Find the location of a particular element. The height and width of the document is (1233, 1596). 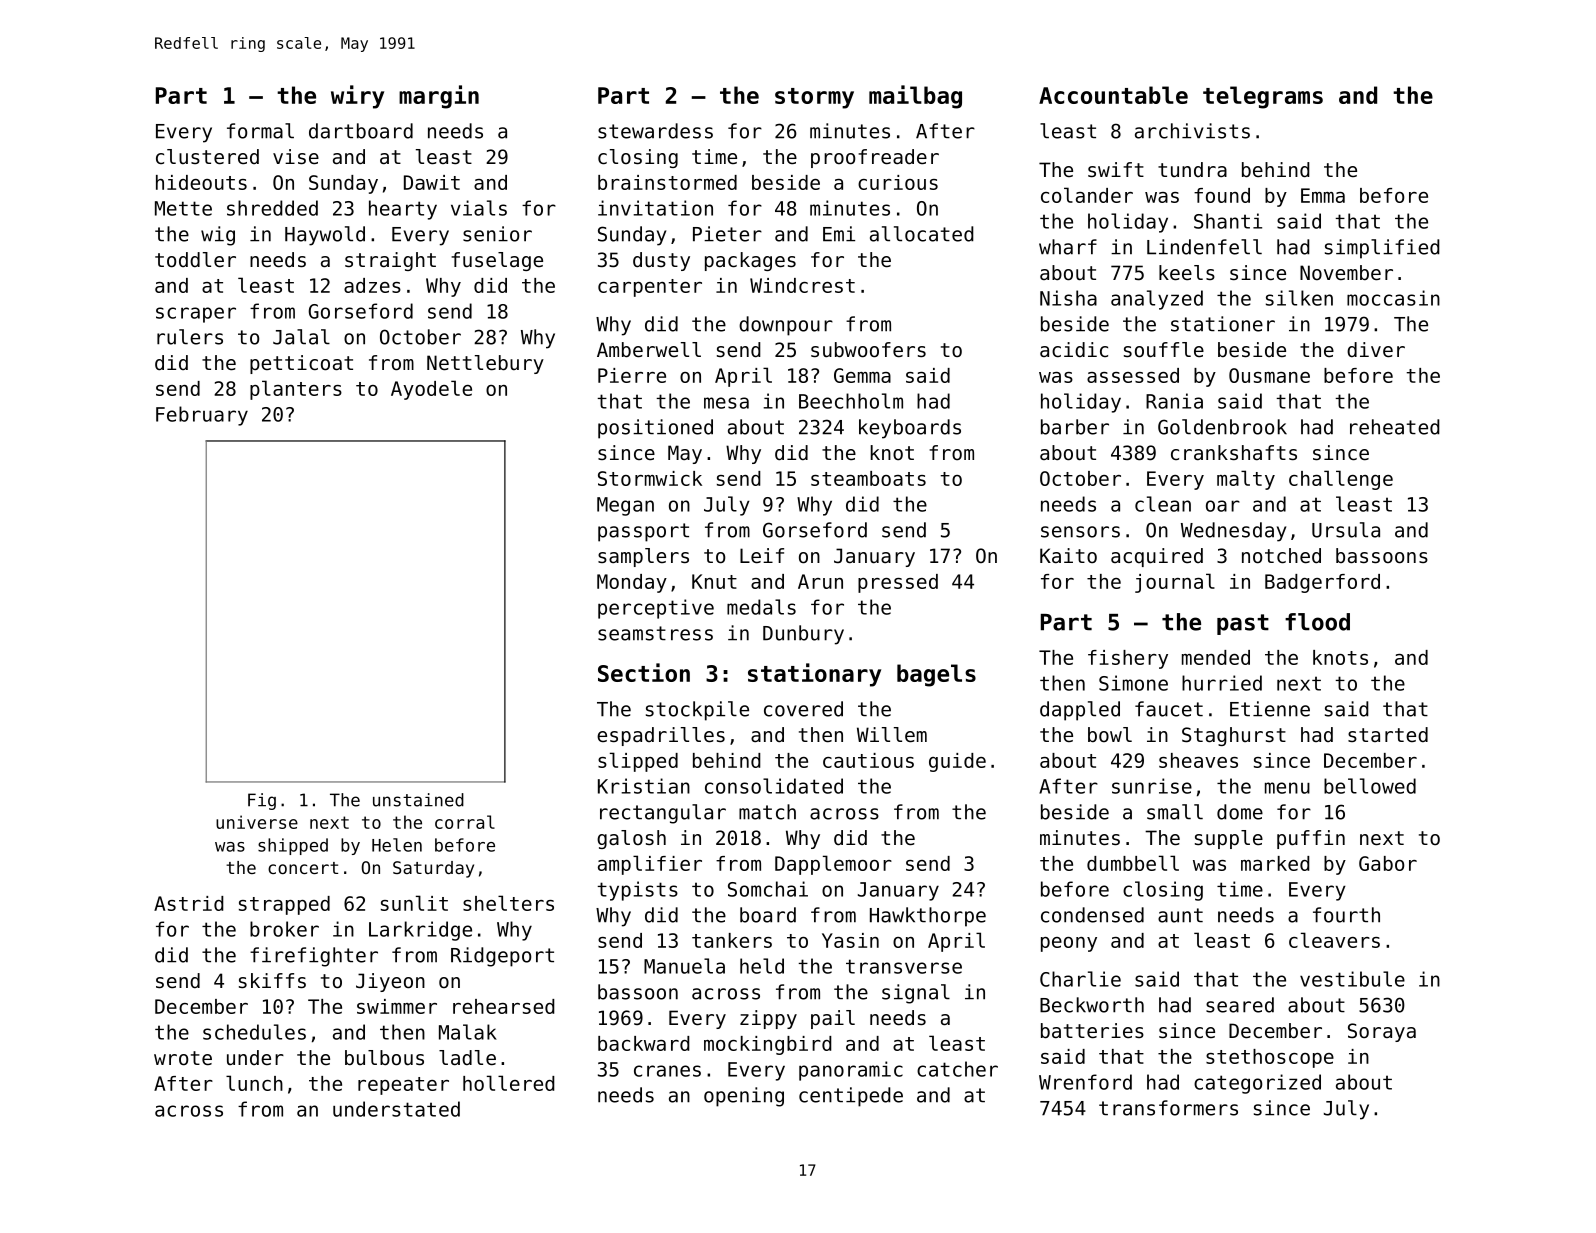

started is located at coordinates (1388, 734).
